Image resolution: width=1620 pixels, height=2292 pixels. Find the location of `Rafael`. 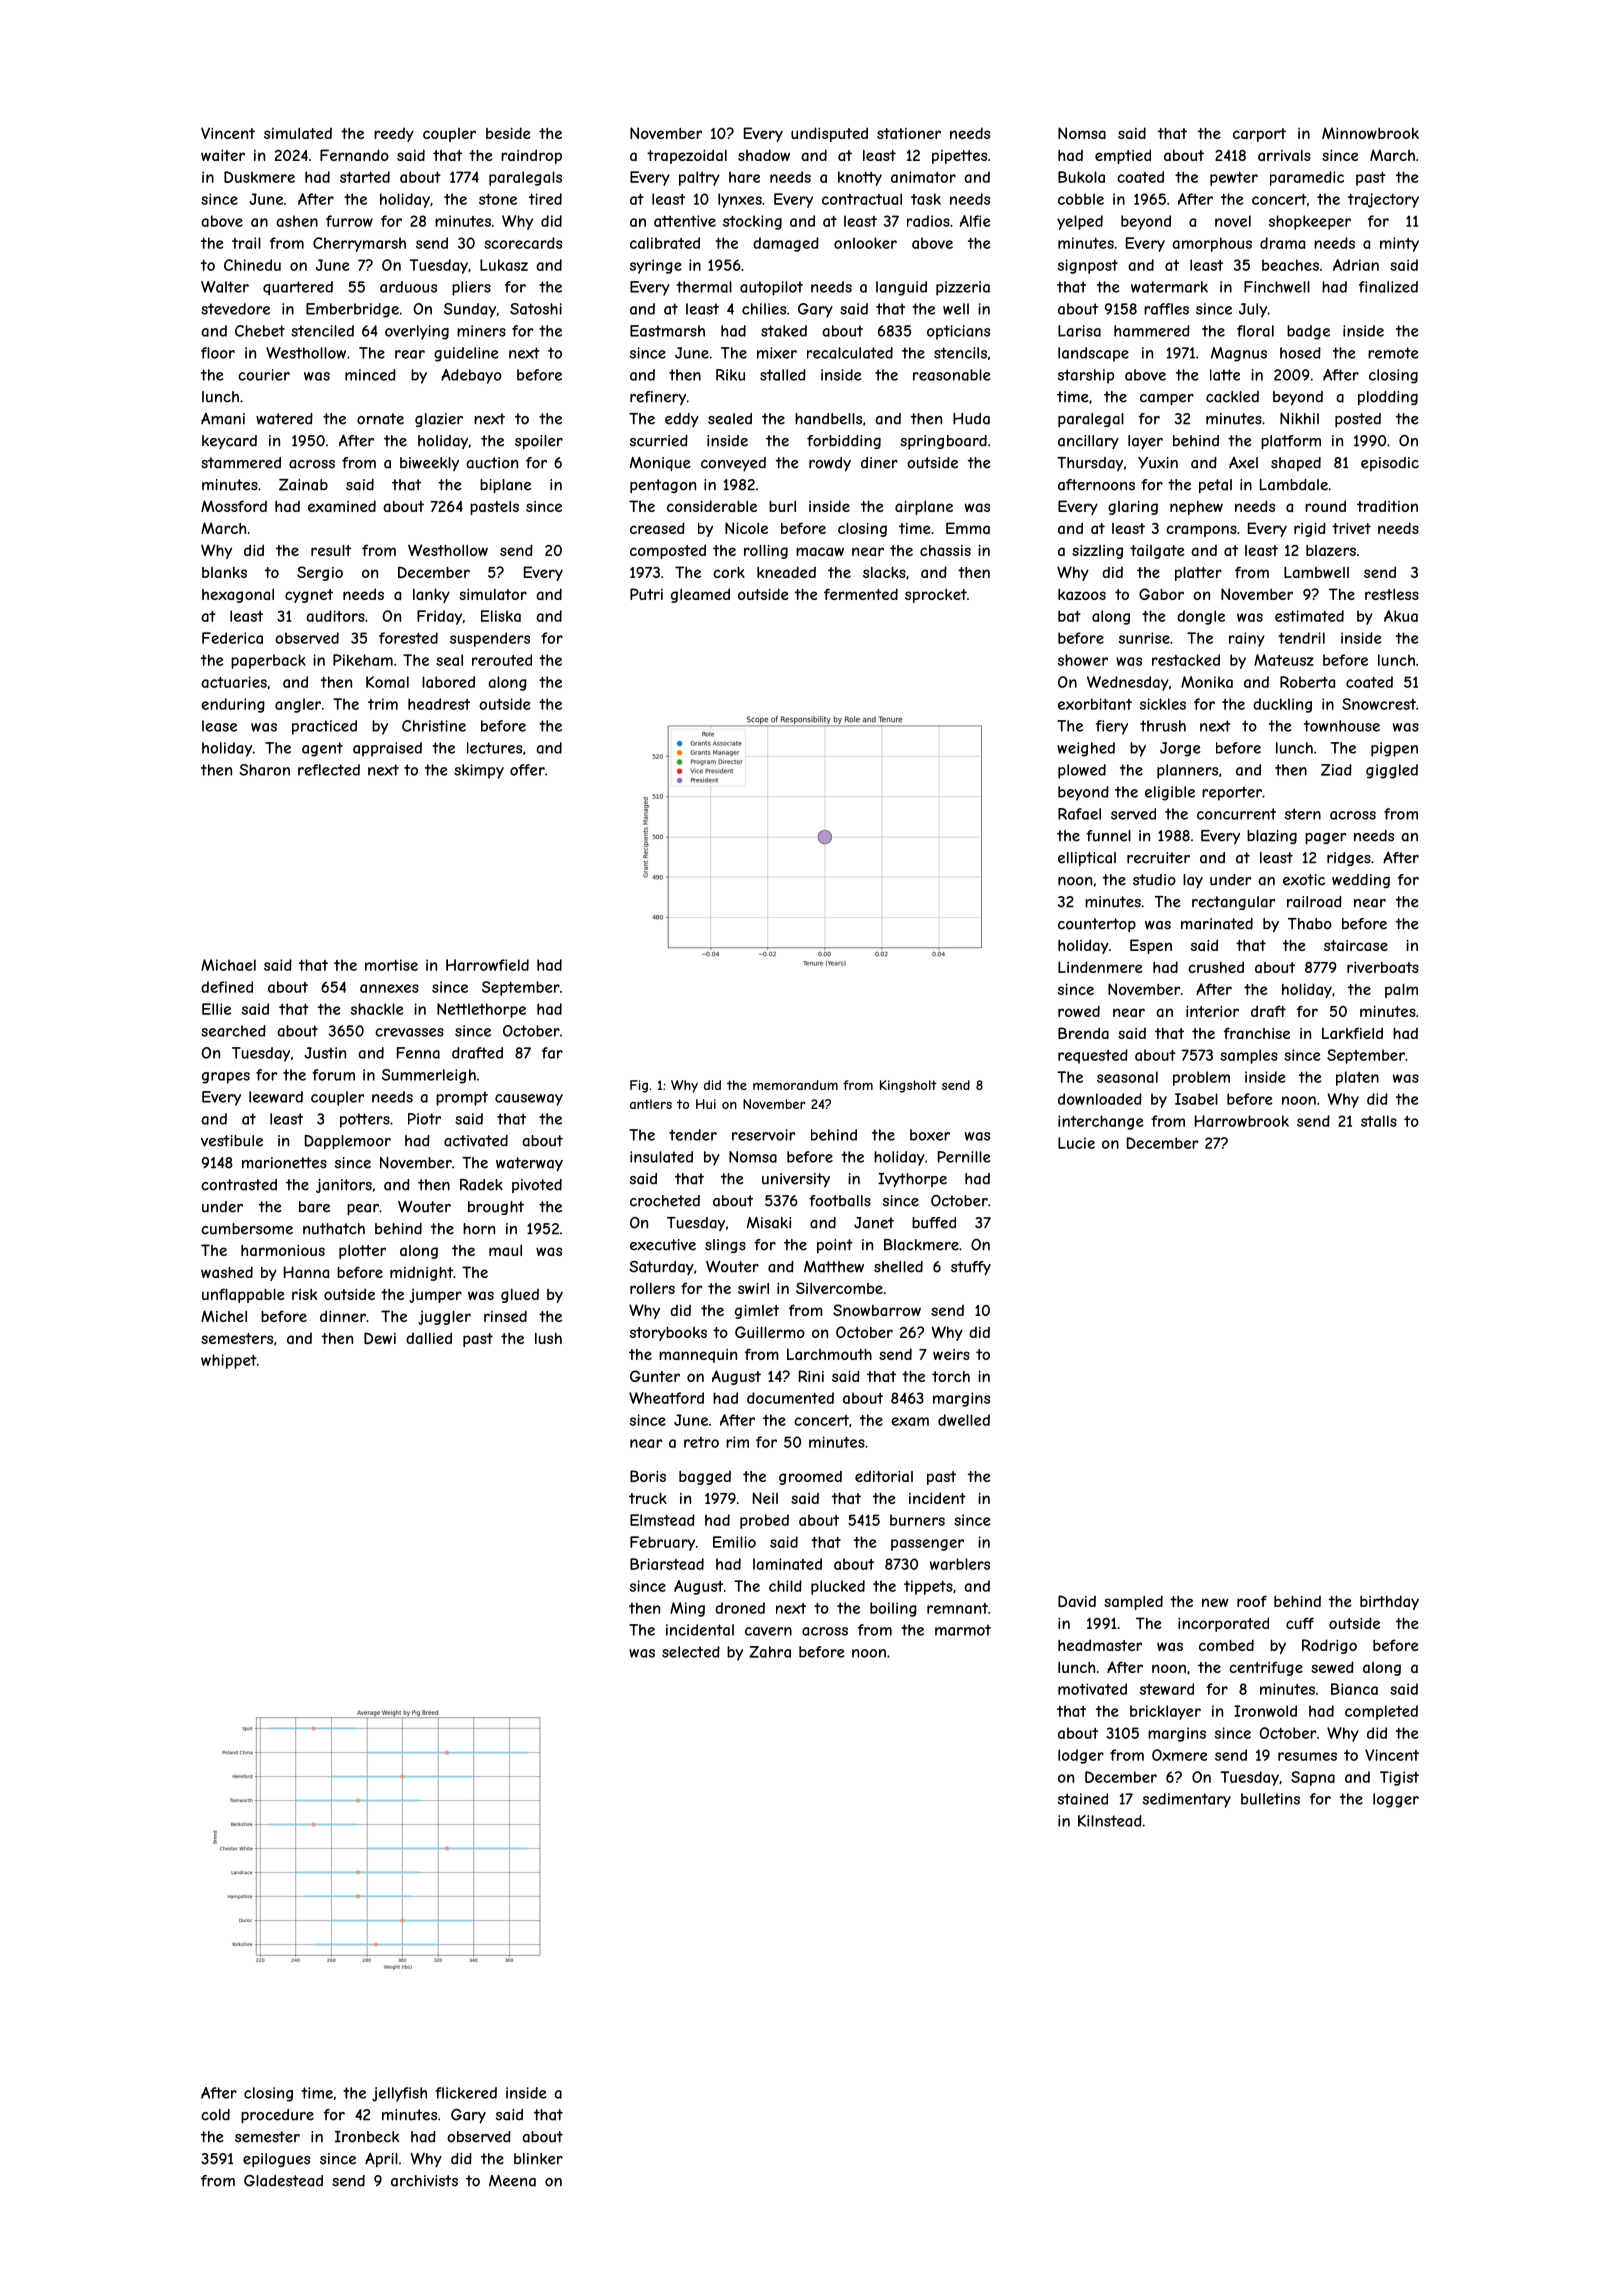

Rafael is located at coordinates (1079, 814).
